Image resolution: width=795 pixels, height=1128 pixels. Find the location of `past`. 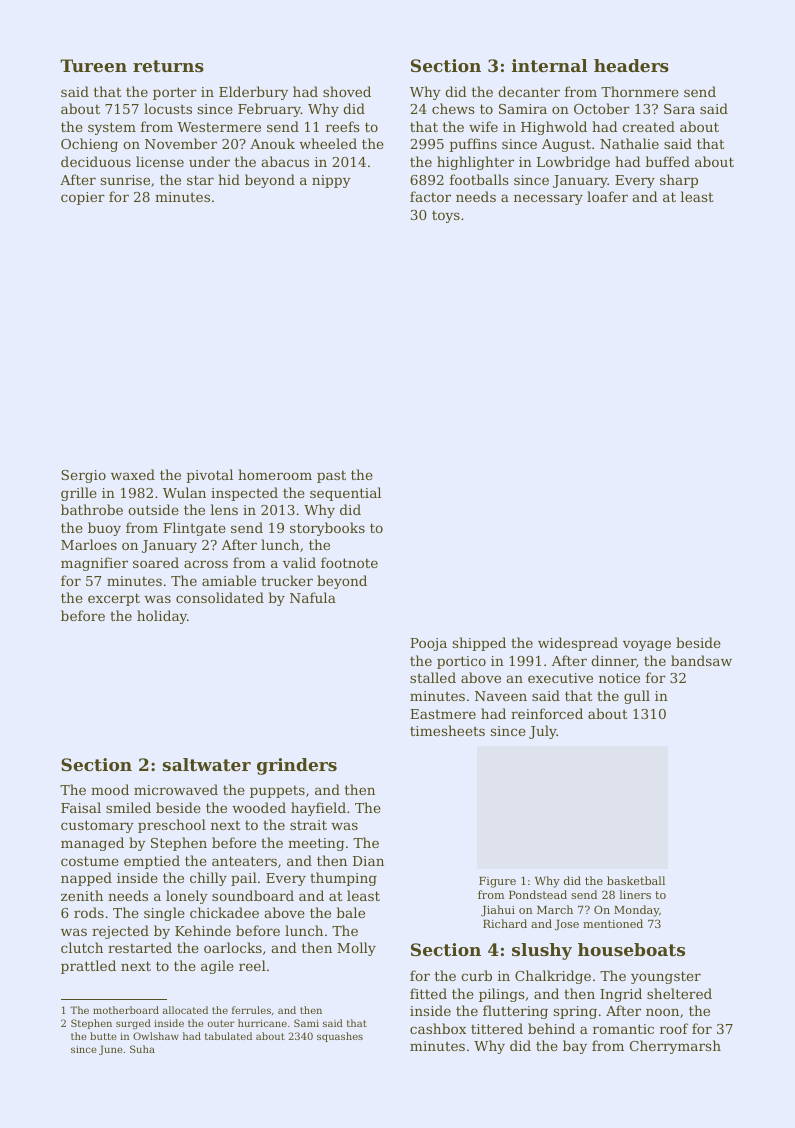

past is located at coordinates (331, 476).
